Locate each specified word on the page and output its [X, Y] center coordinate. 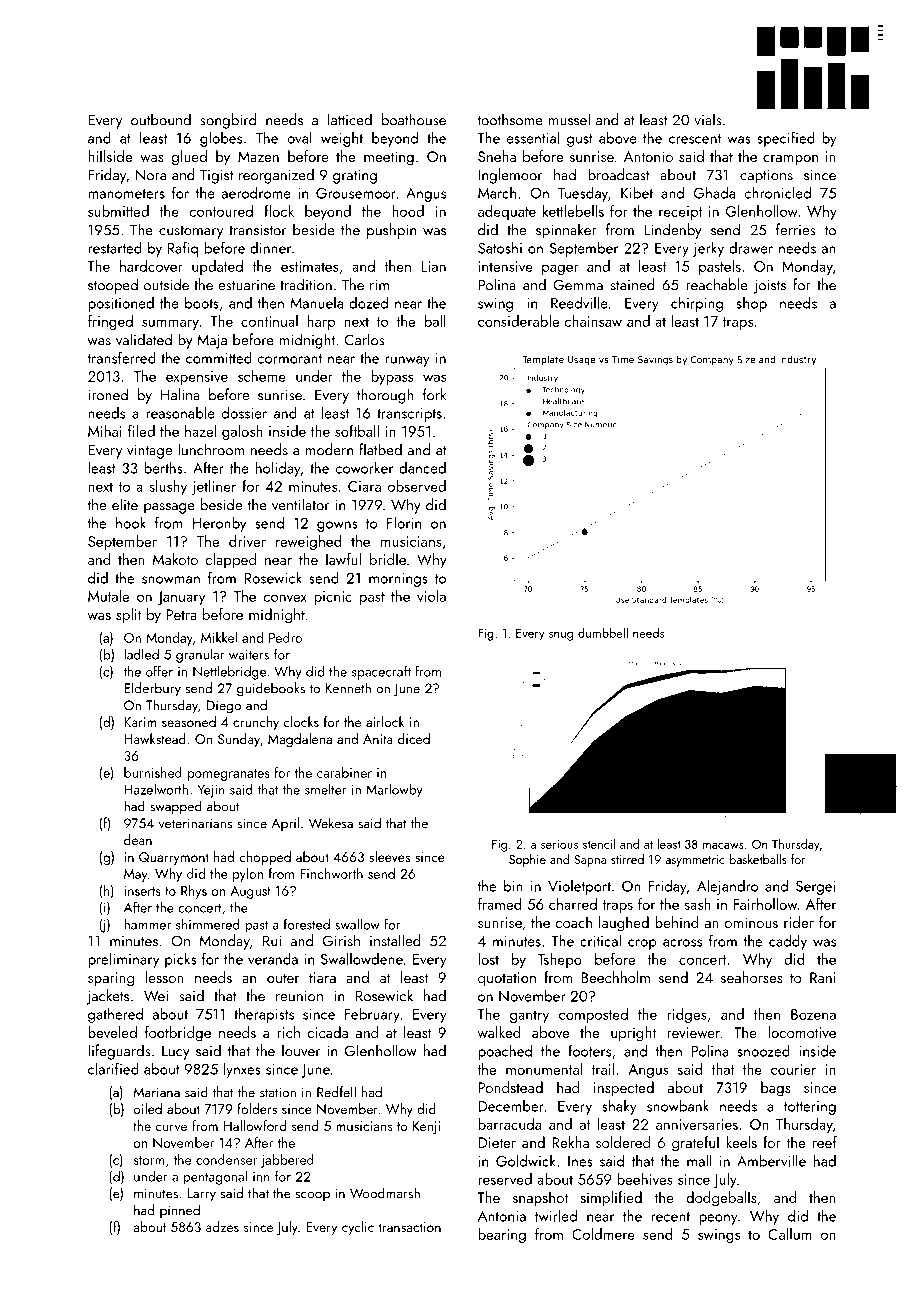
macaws [723, 846]
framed [500, 904]
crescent [695, 139]
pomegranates [228, 775]
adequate [507, 212]
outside [166, 284]
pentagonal [215, 1177]
